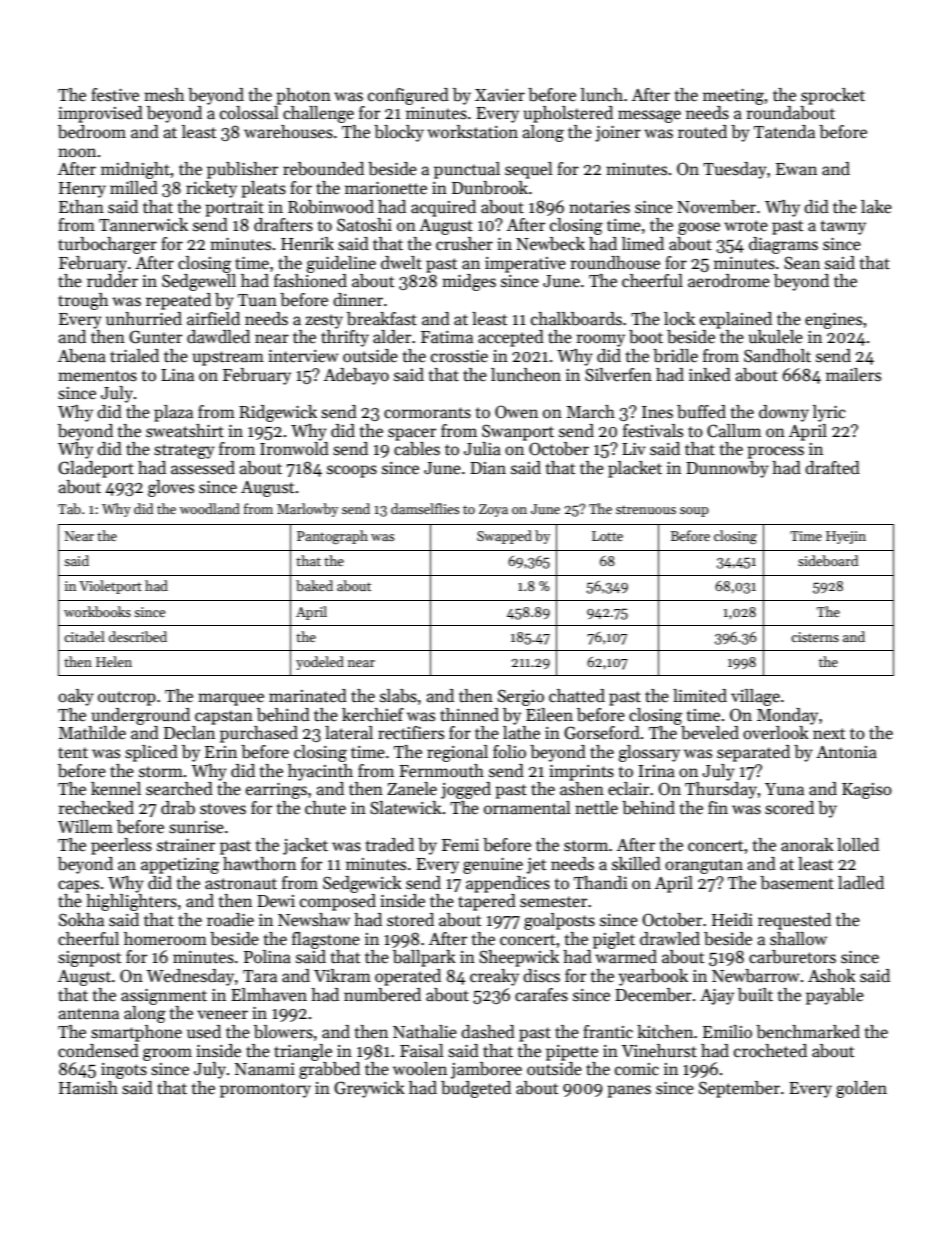  Describe the element at coordinates (417, 449) in the image. I see `cables` at that location.
